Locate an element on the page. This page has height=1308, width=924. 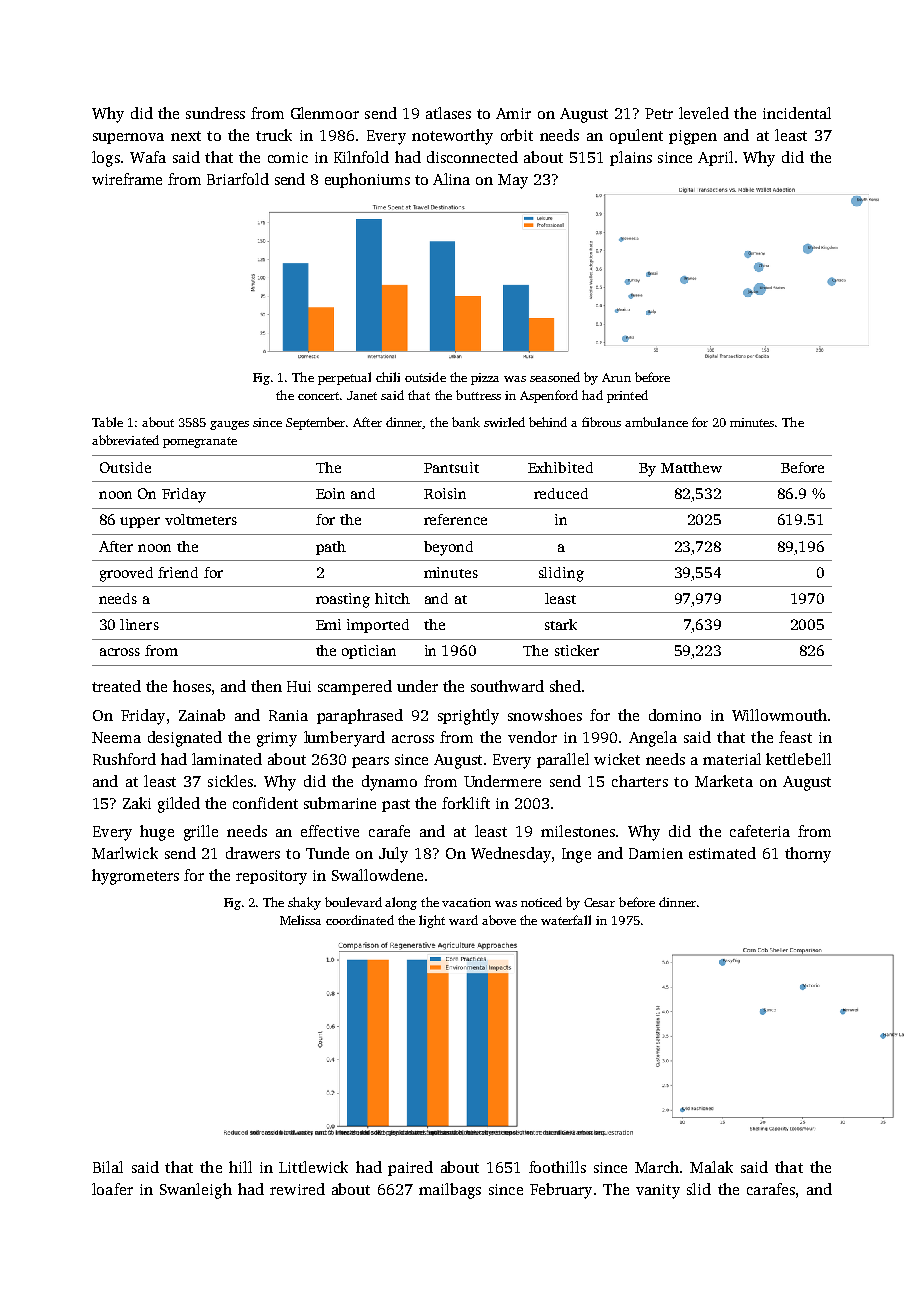
opulent is located at coordinates (636, 136).
